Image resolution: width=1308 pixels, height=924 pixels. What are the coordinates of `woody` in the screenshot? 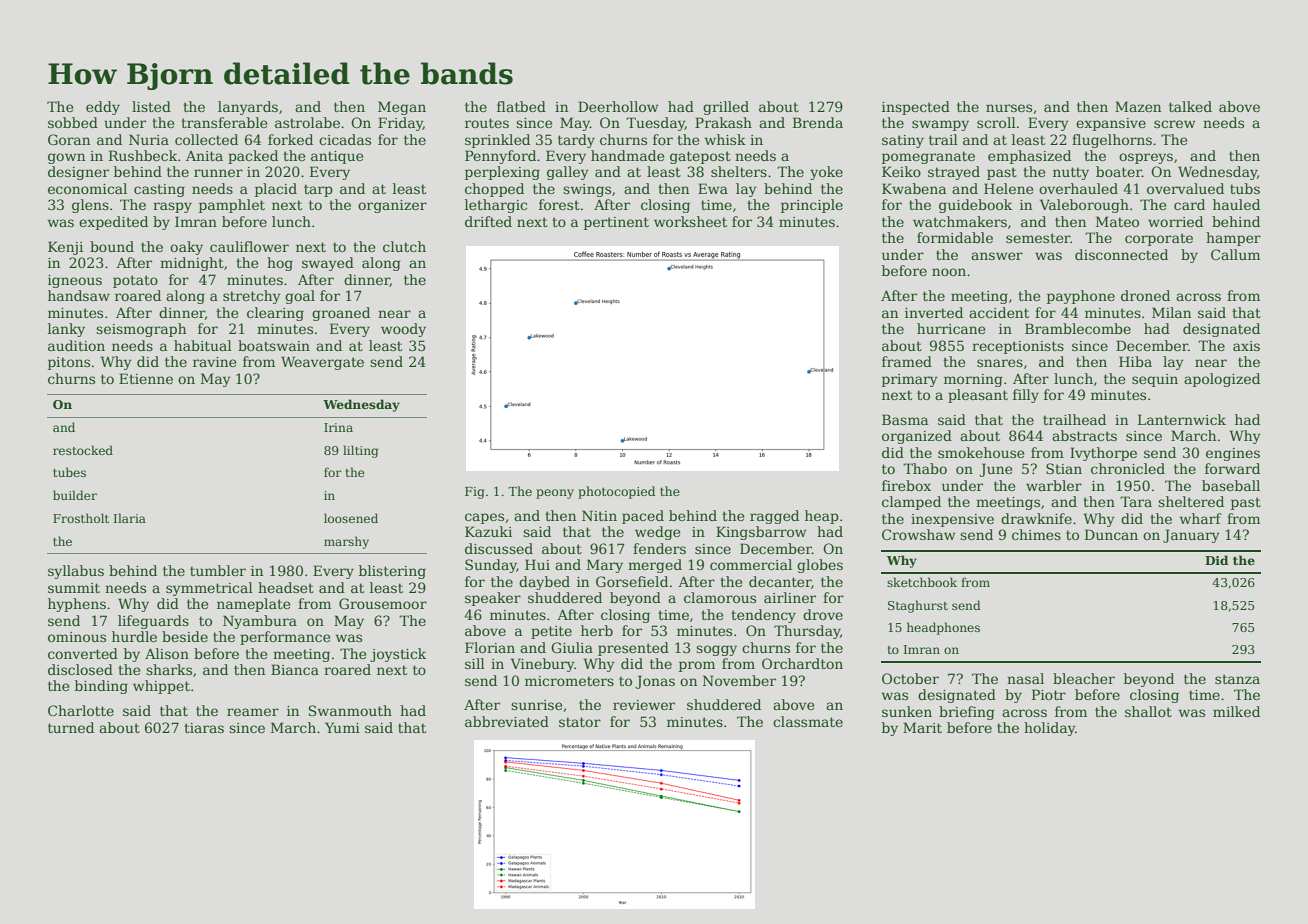 It's located at (403, 330).
